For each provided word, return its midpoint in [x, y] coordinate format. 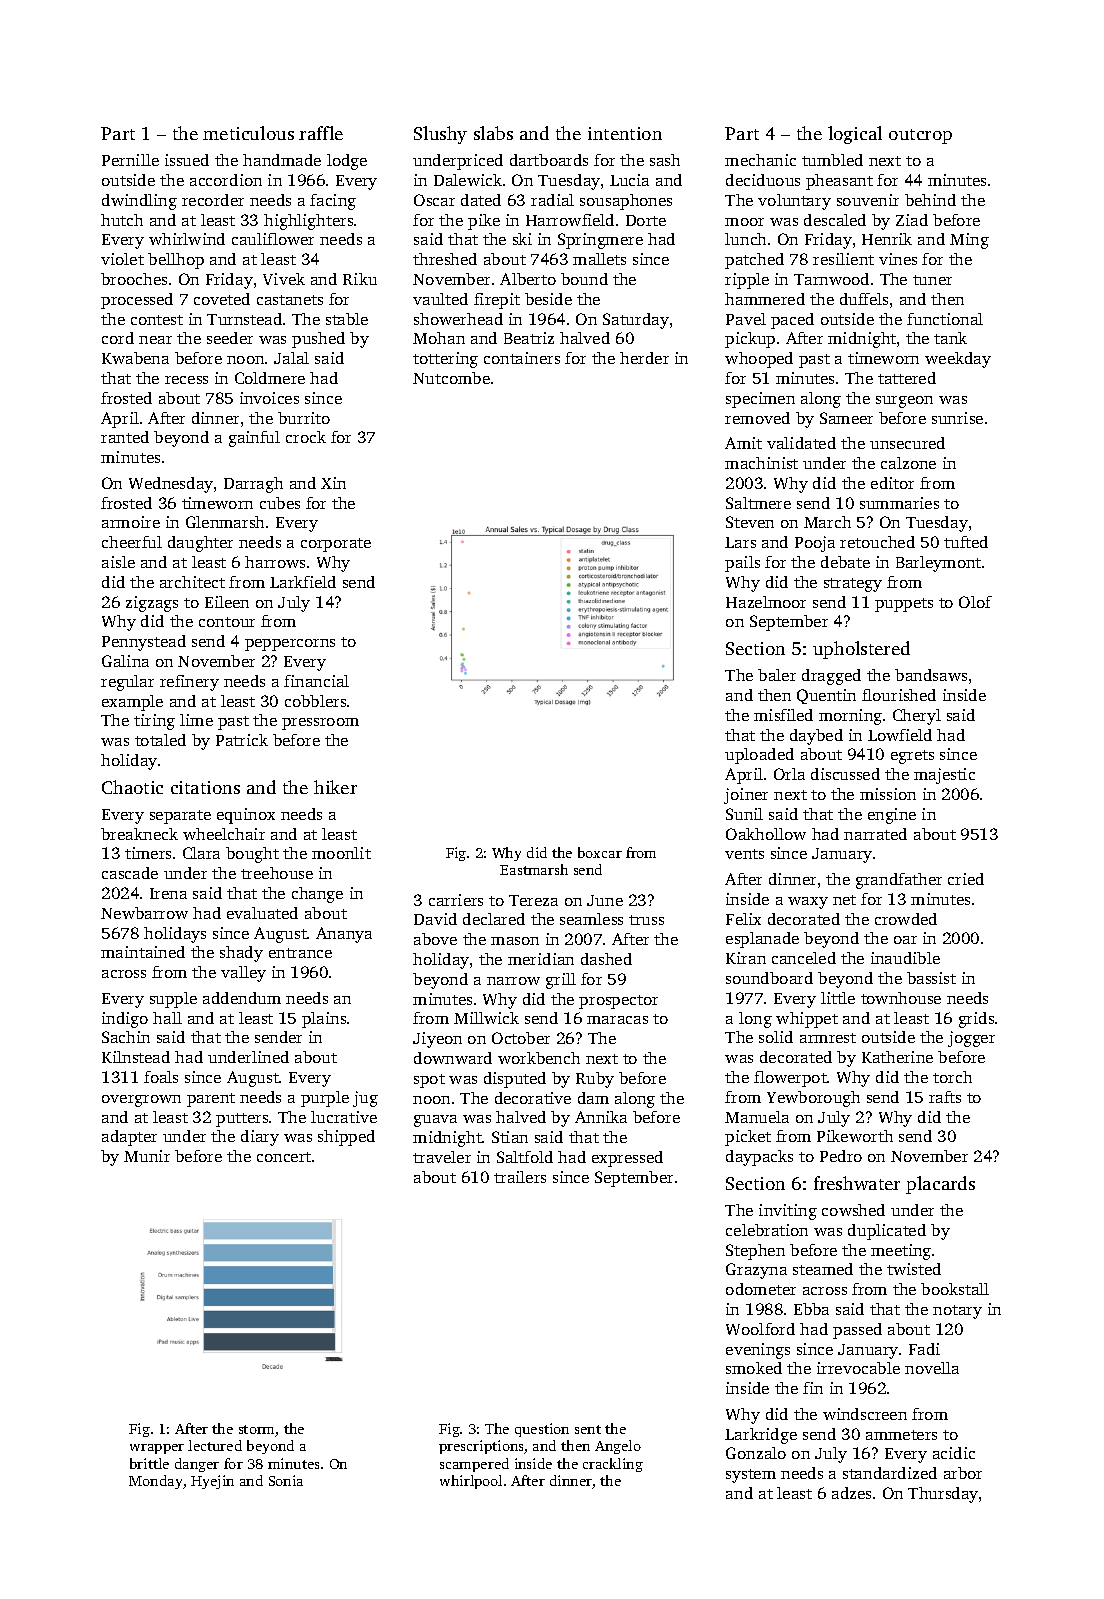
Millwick [486, 1018]
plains [324, 1020]
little [838, 998]
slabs [493, 133]
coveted [222, 299]
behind [930, 200]
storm [257, 1431]
